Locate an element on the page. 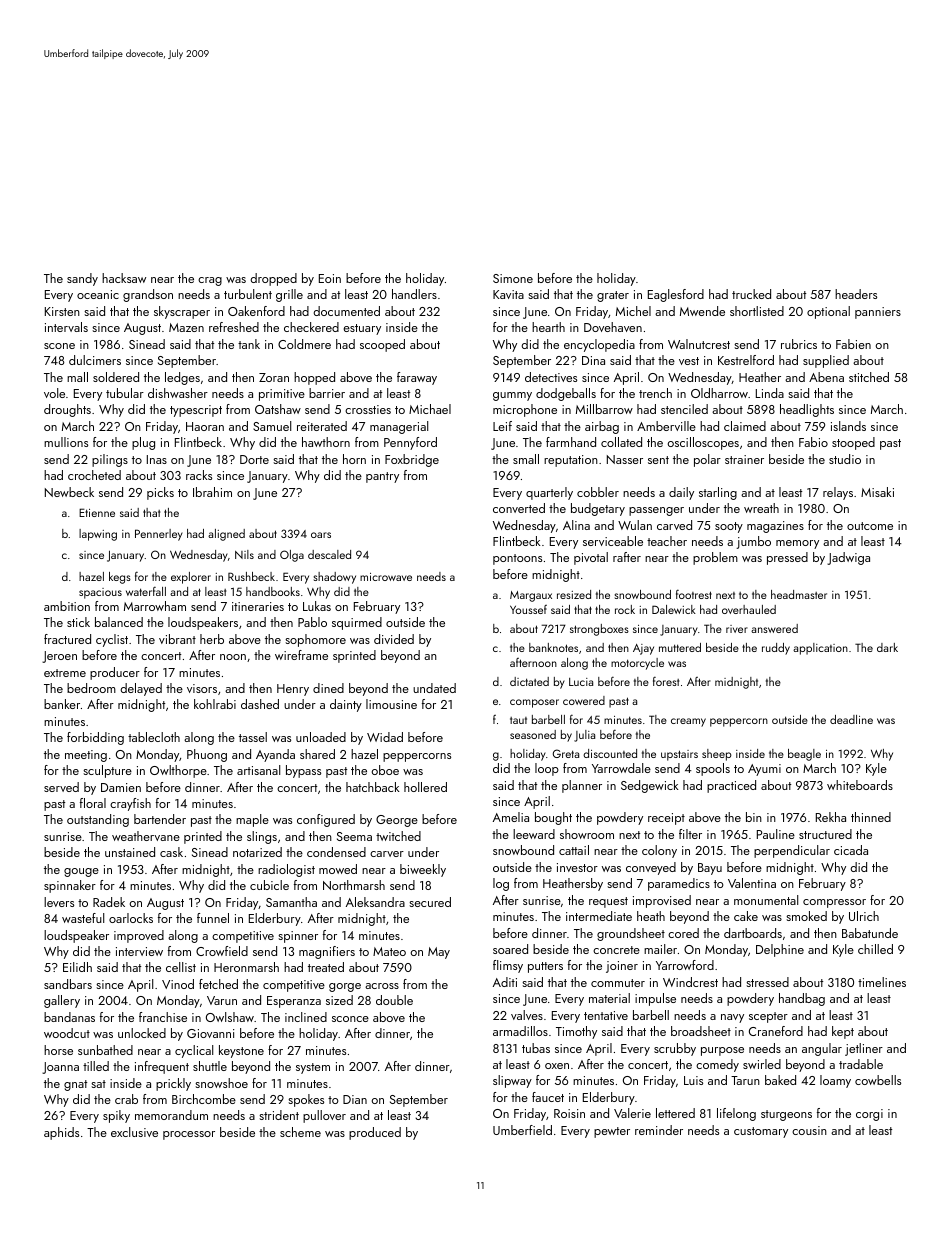 Image resolution: width=952 pixels, height=1233 pixels. Leif is located at coordinates (502, 426).
